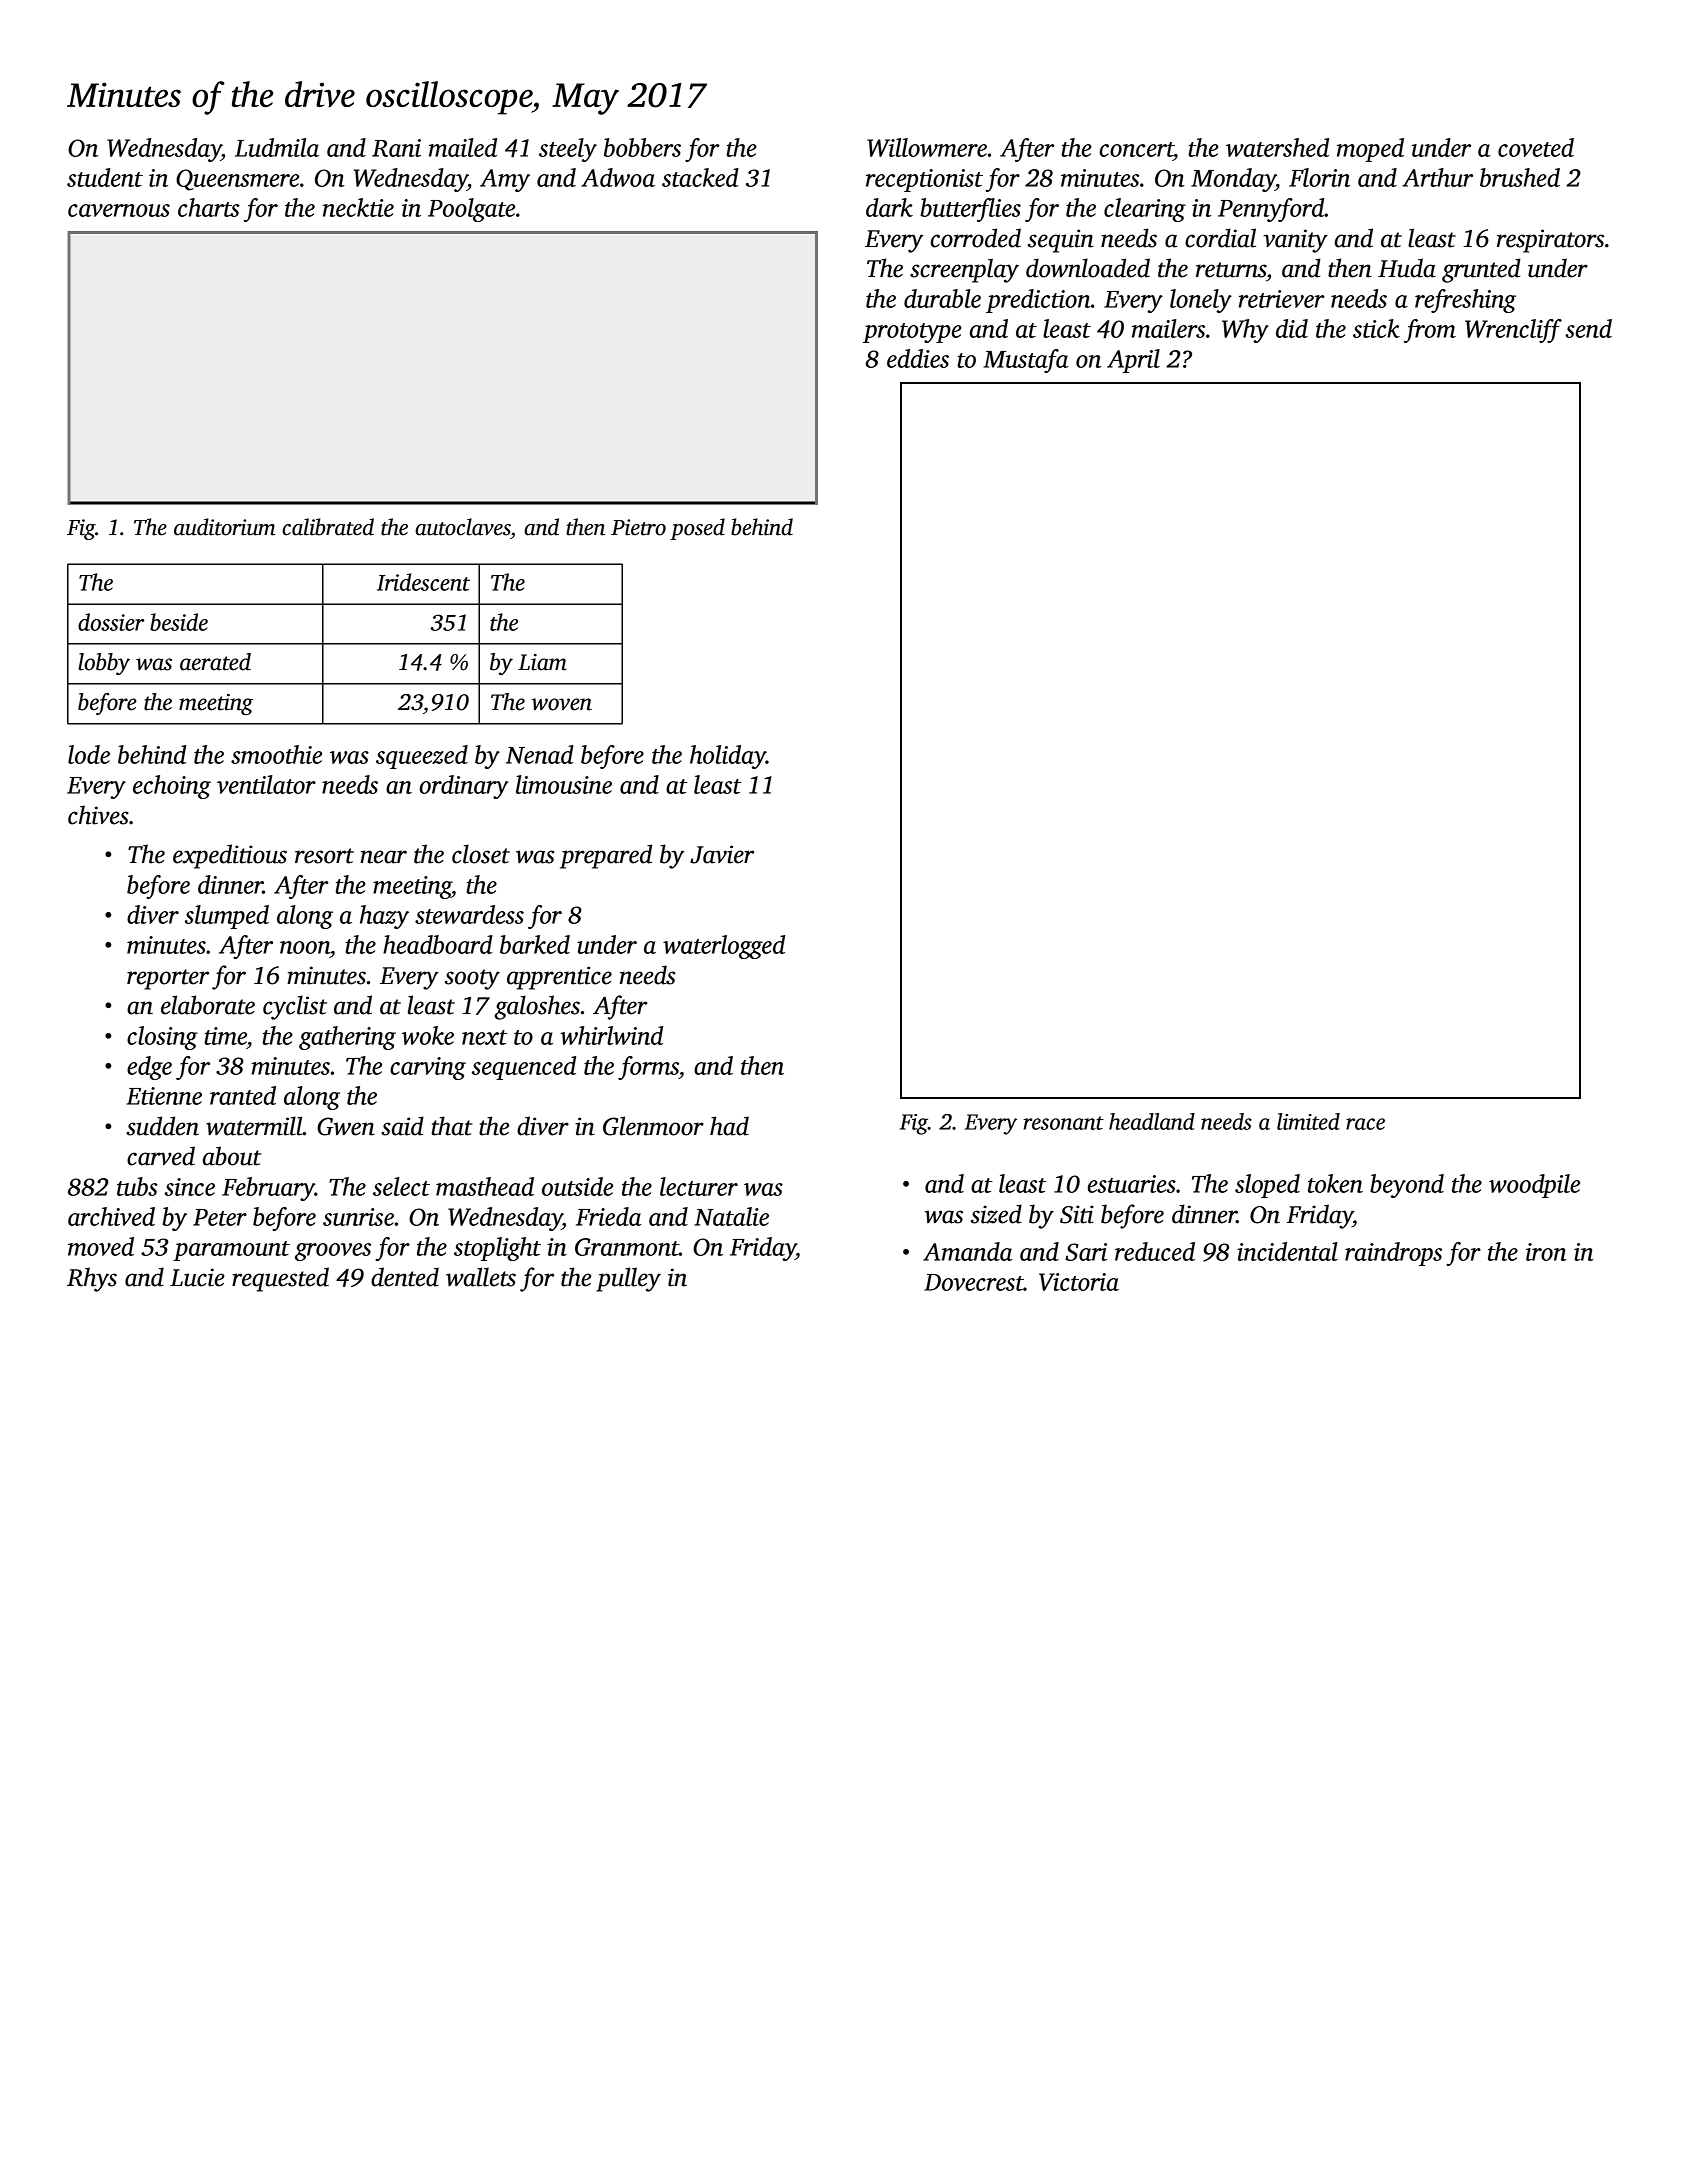 This screenshot has height=2178, width=1683. What do you see at coordinates (1365, 1124) in the screenshot?
I see `race` at bounding box center [1365, 1124].
